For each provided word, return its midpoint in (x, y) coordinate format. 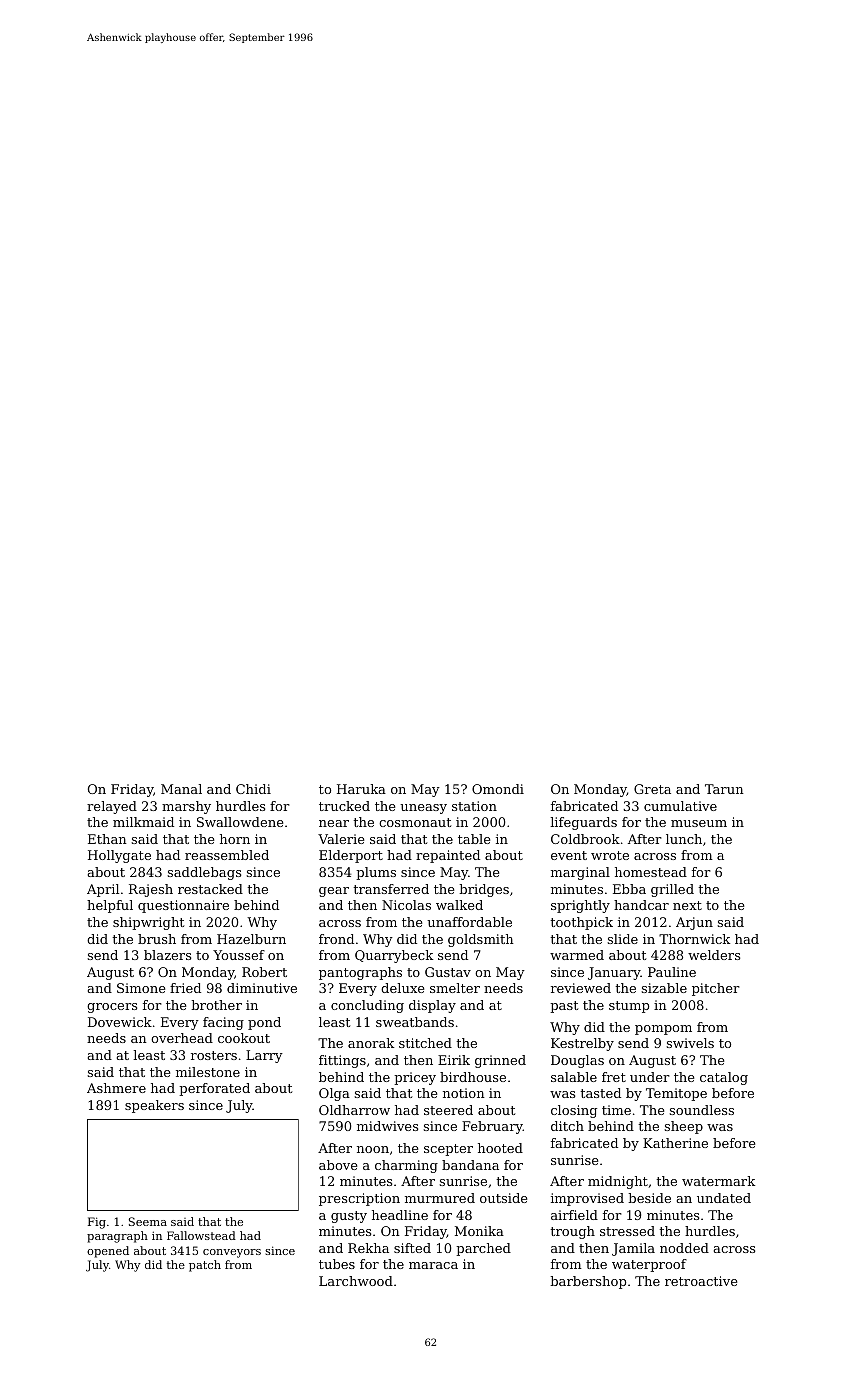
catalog (724, 1078)
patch (205, 1266)
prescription (359, 1199)
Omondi (498, 789)
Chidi (253, 789)
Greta (652, 789)
